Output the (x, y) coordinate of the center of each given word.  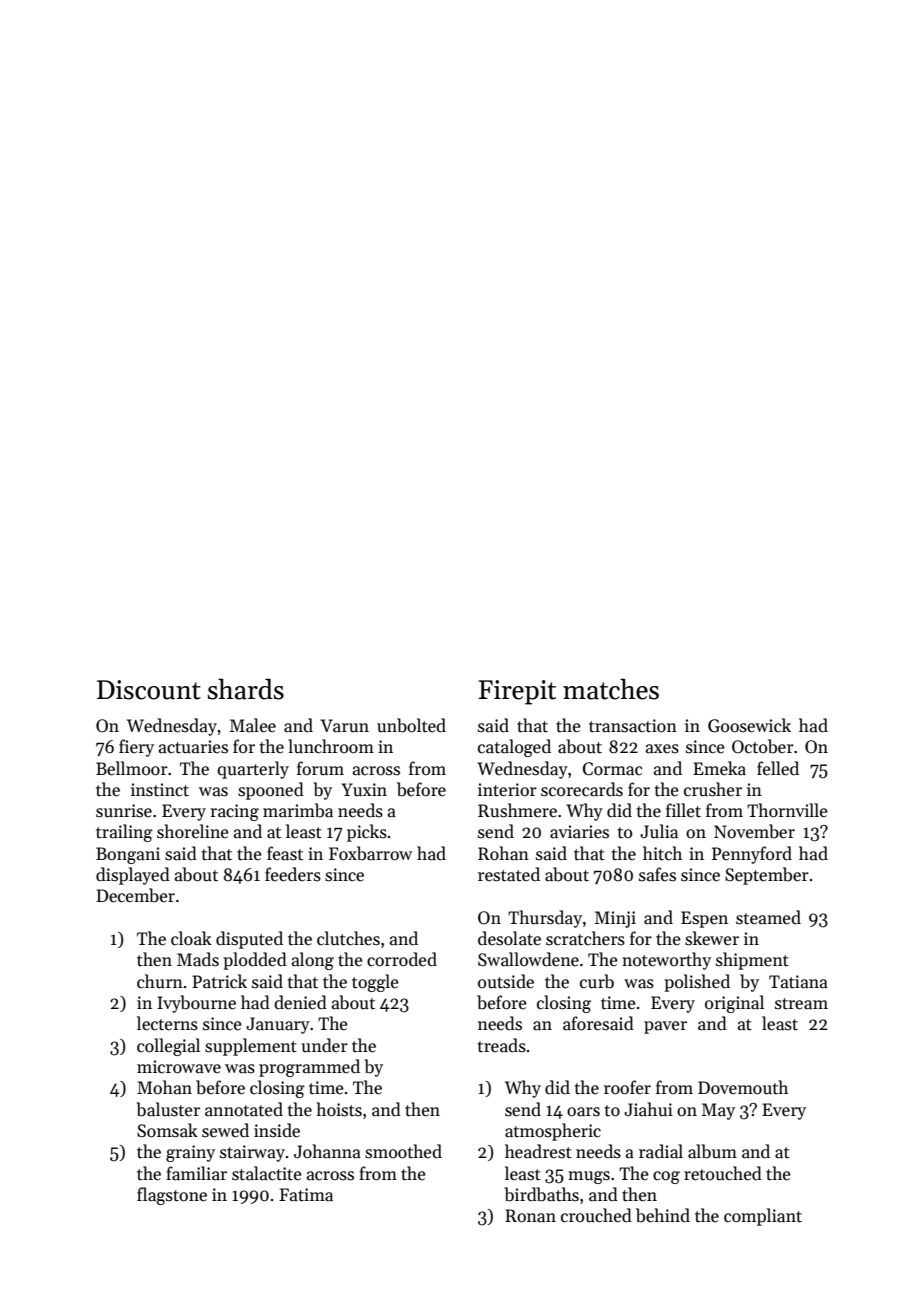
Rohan (503, 853)
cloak (191, 938)
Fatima (306, 1195)
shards (246, 689)
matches (611, 689)
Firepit (517, 692)
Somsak (167, 1130)
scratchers (585, 938)
